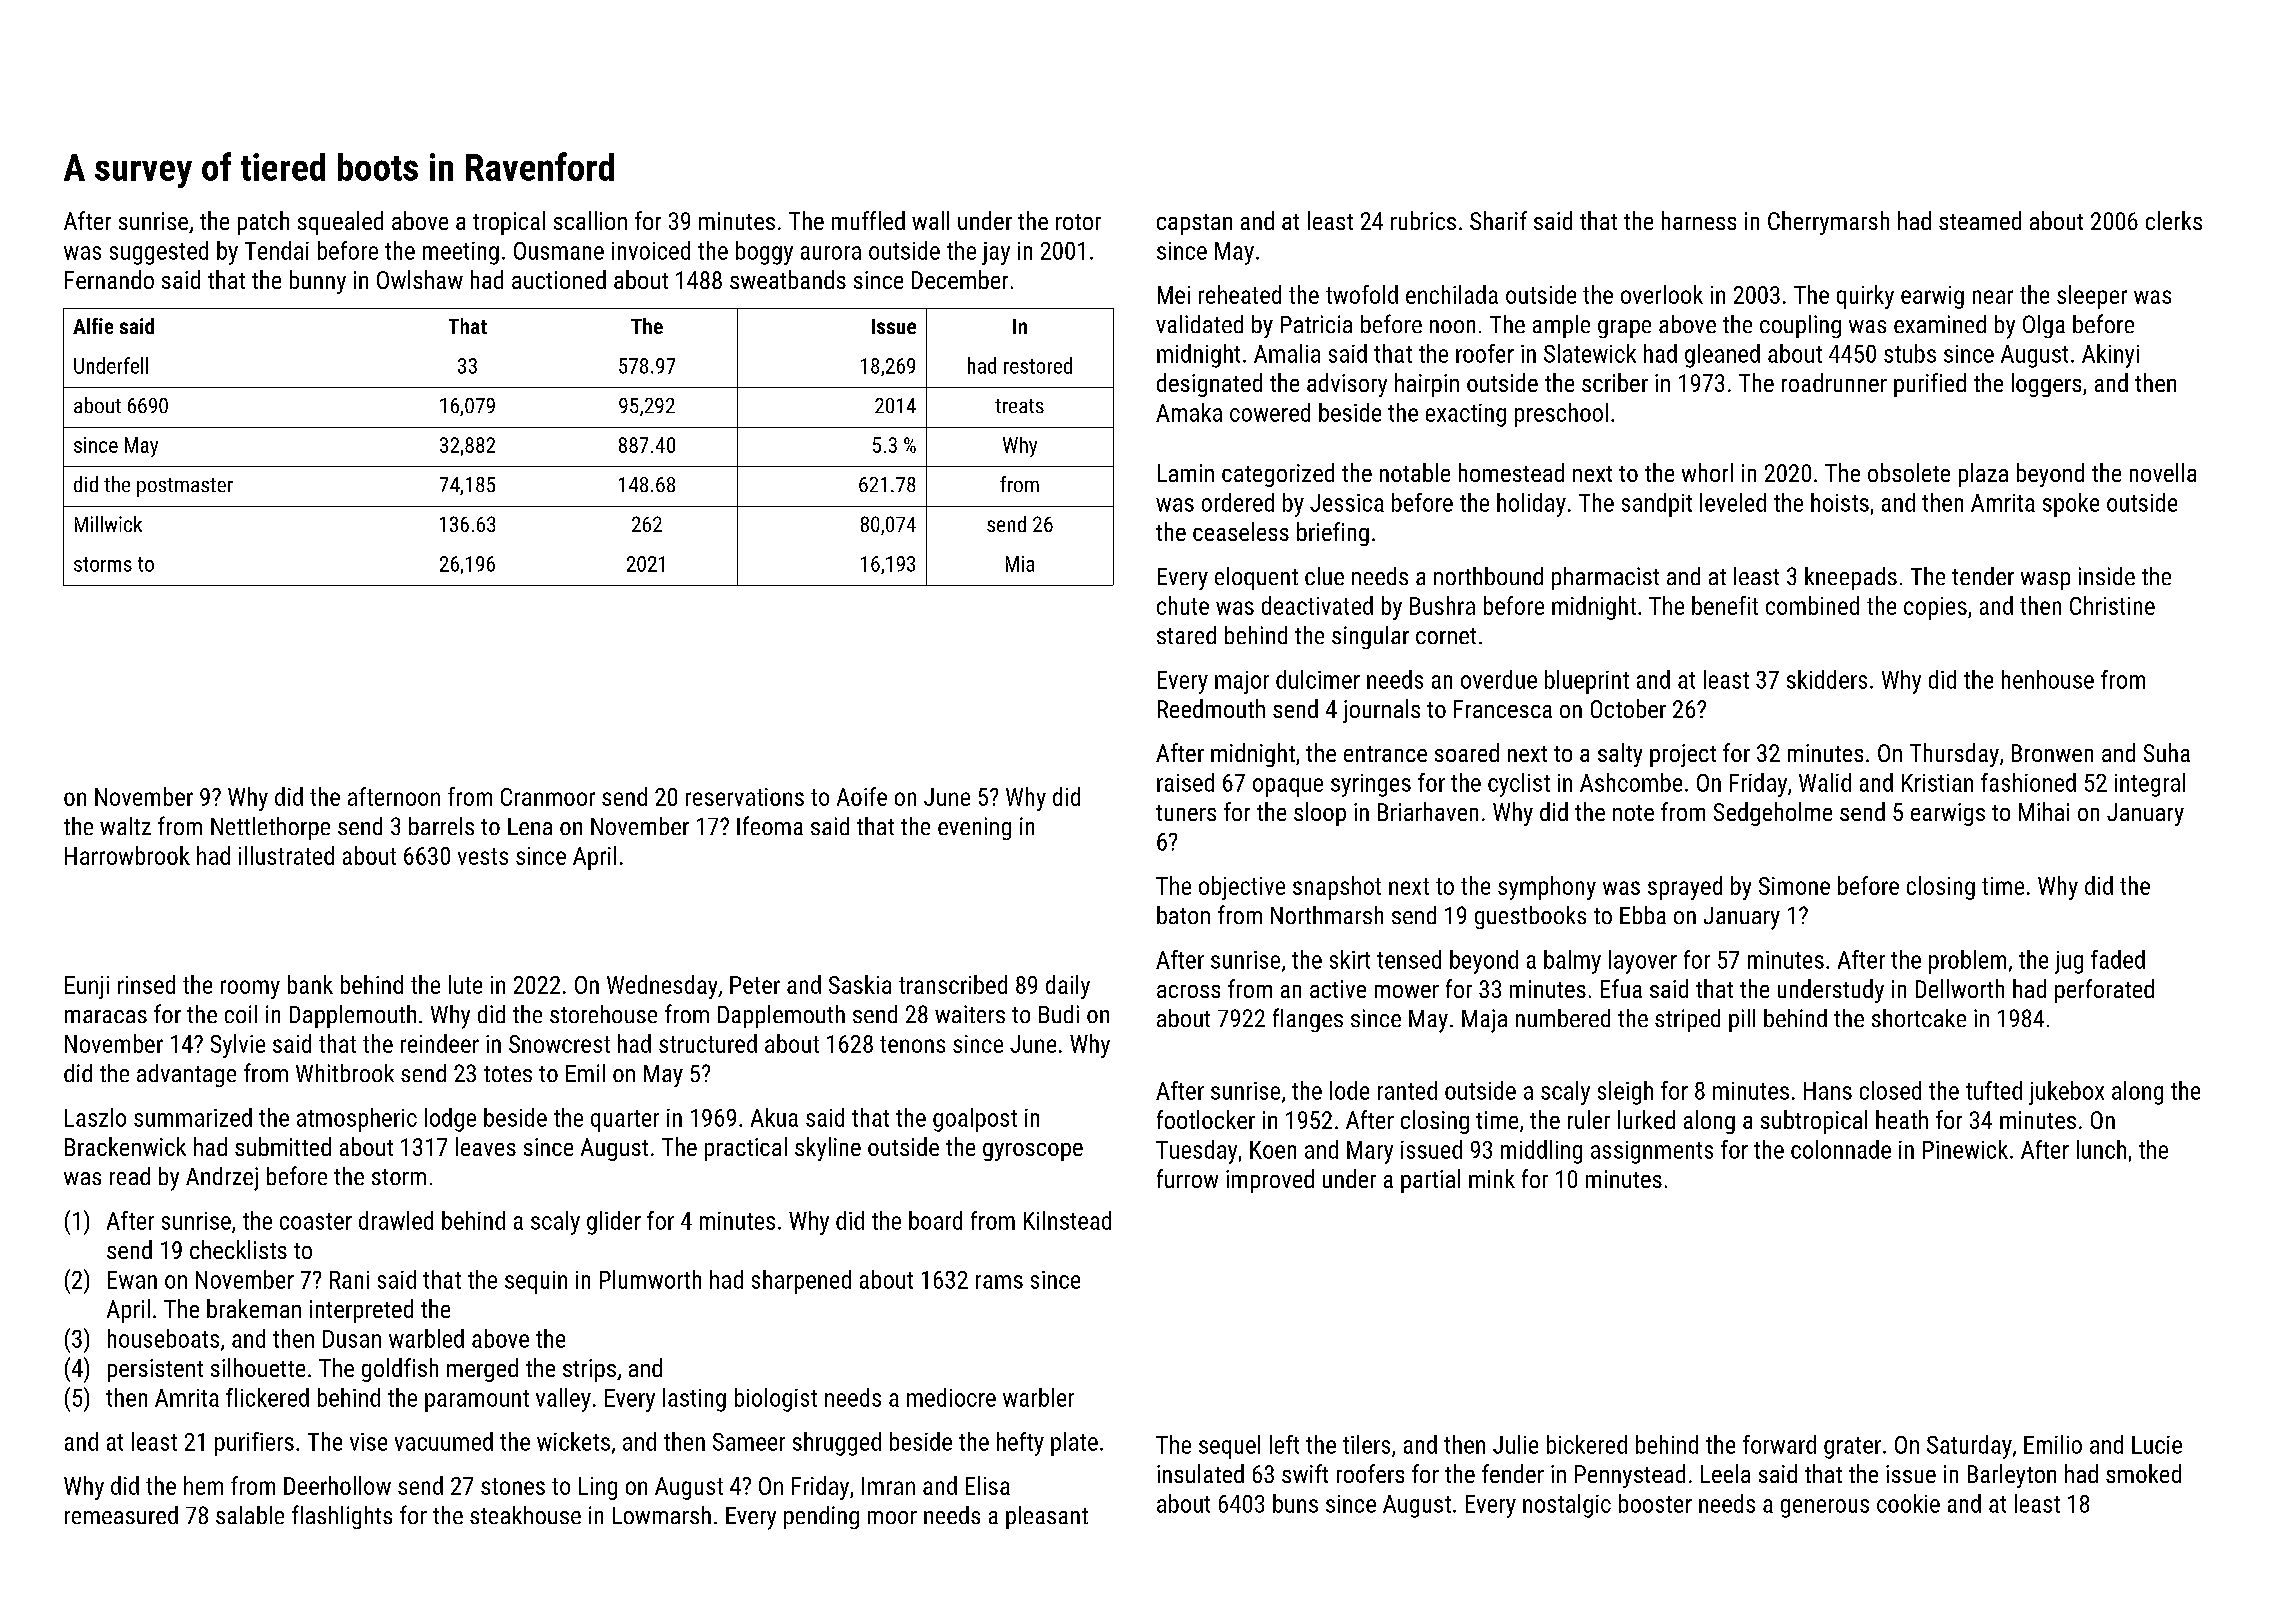 Image resolution: width=2269 pixels, height=1604 pixels. Describe the element at coordinates (2101, 1149) in the screenshot. I see `lunch` at that location.
